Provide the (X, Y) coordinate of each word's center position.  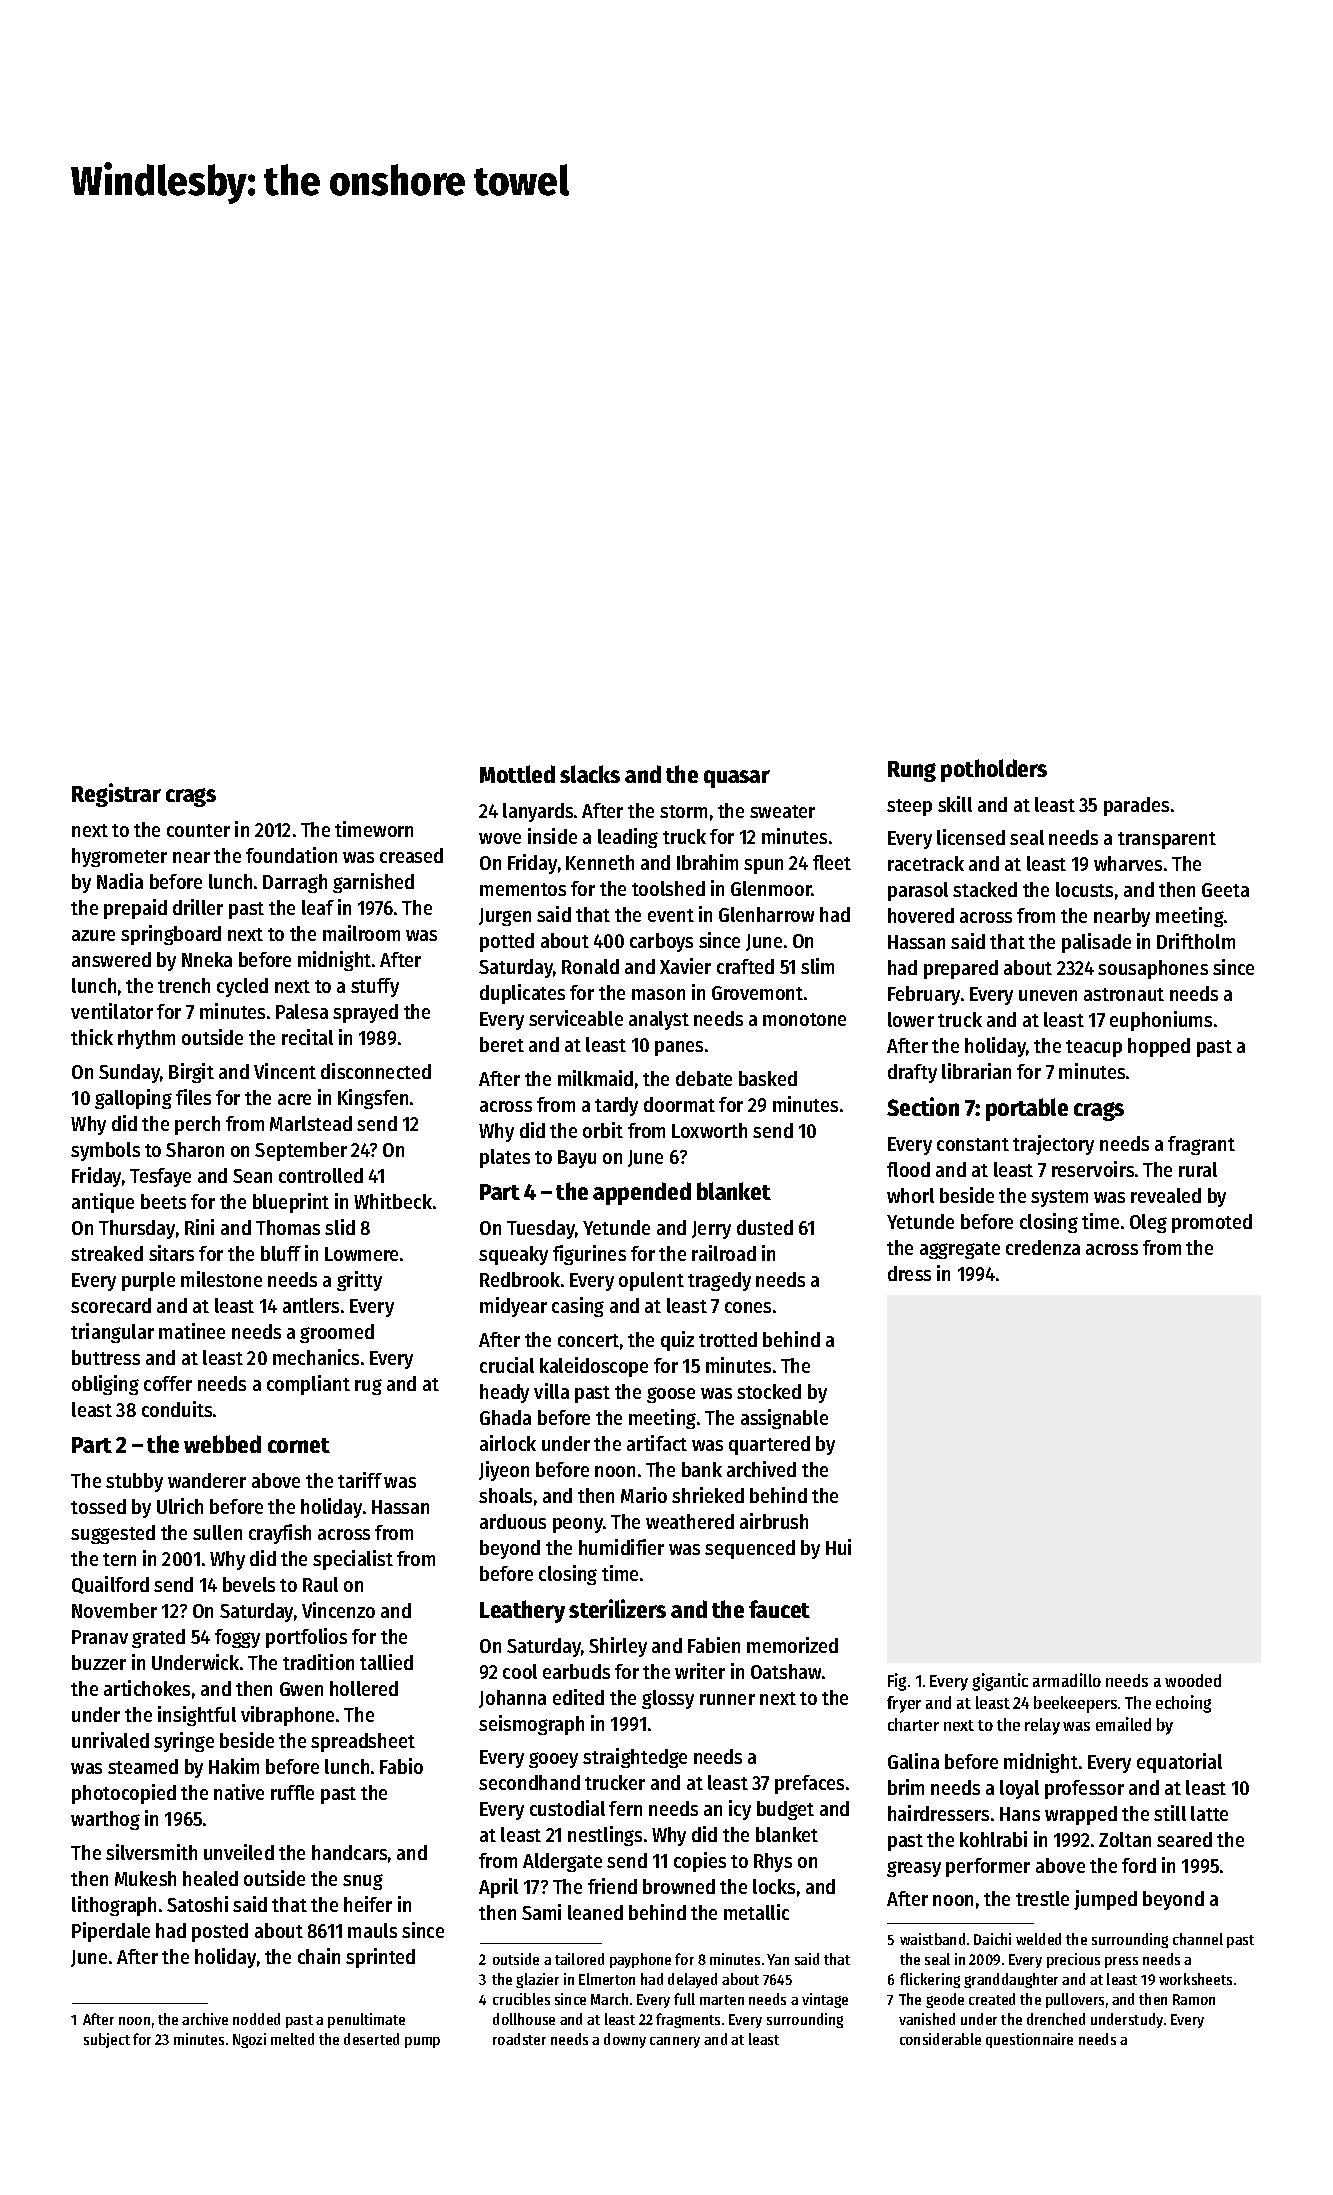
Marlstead (311, 1123)
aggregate (960, 1250)
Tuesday (541, 1229)
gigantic (1000, 1682)
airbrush (774, 1521)
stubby (134, 1482)
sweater (782, 811)
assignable (784, 1419)
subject (107, 2040)
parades (1136, 806)
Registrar (116, 795)
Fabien (714, 1645)
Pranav (100, 1637)
